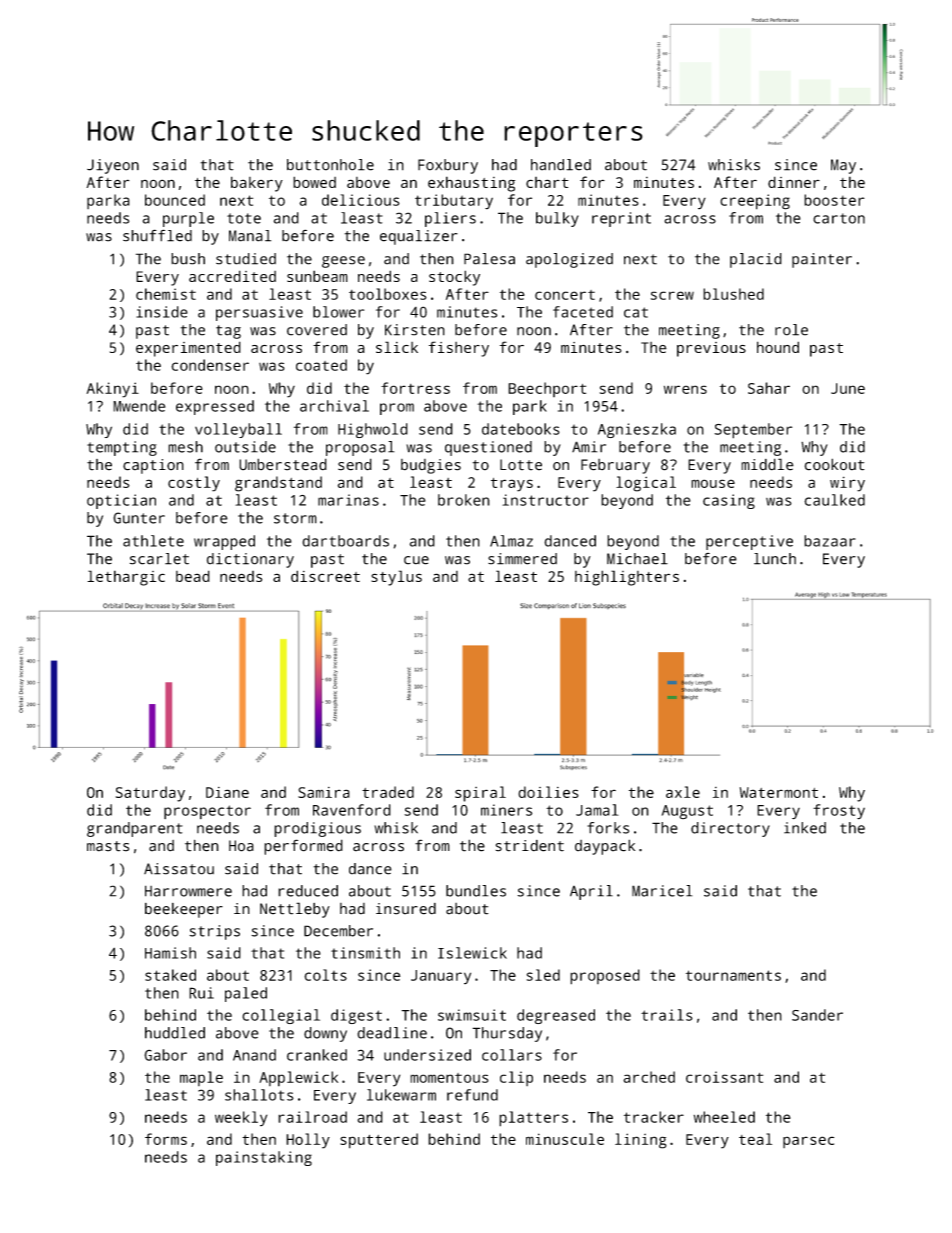  Describe the element at coordinates (352, 810) in the screenshot. I see `Ravenford` at that location.
